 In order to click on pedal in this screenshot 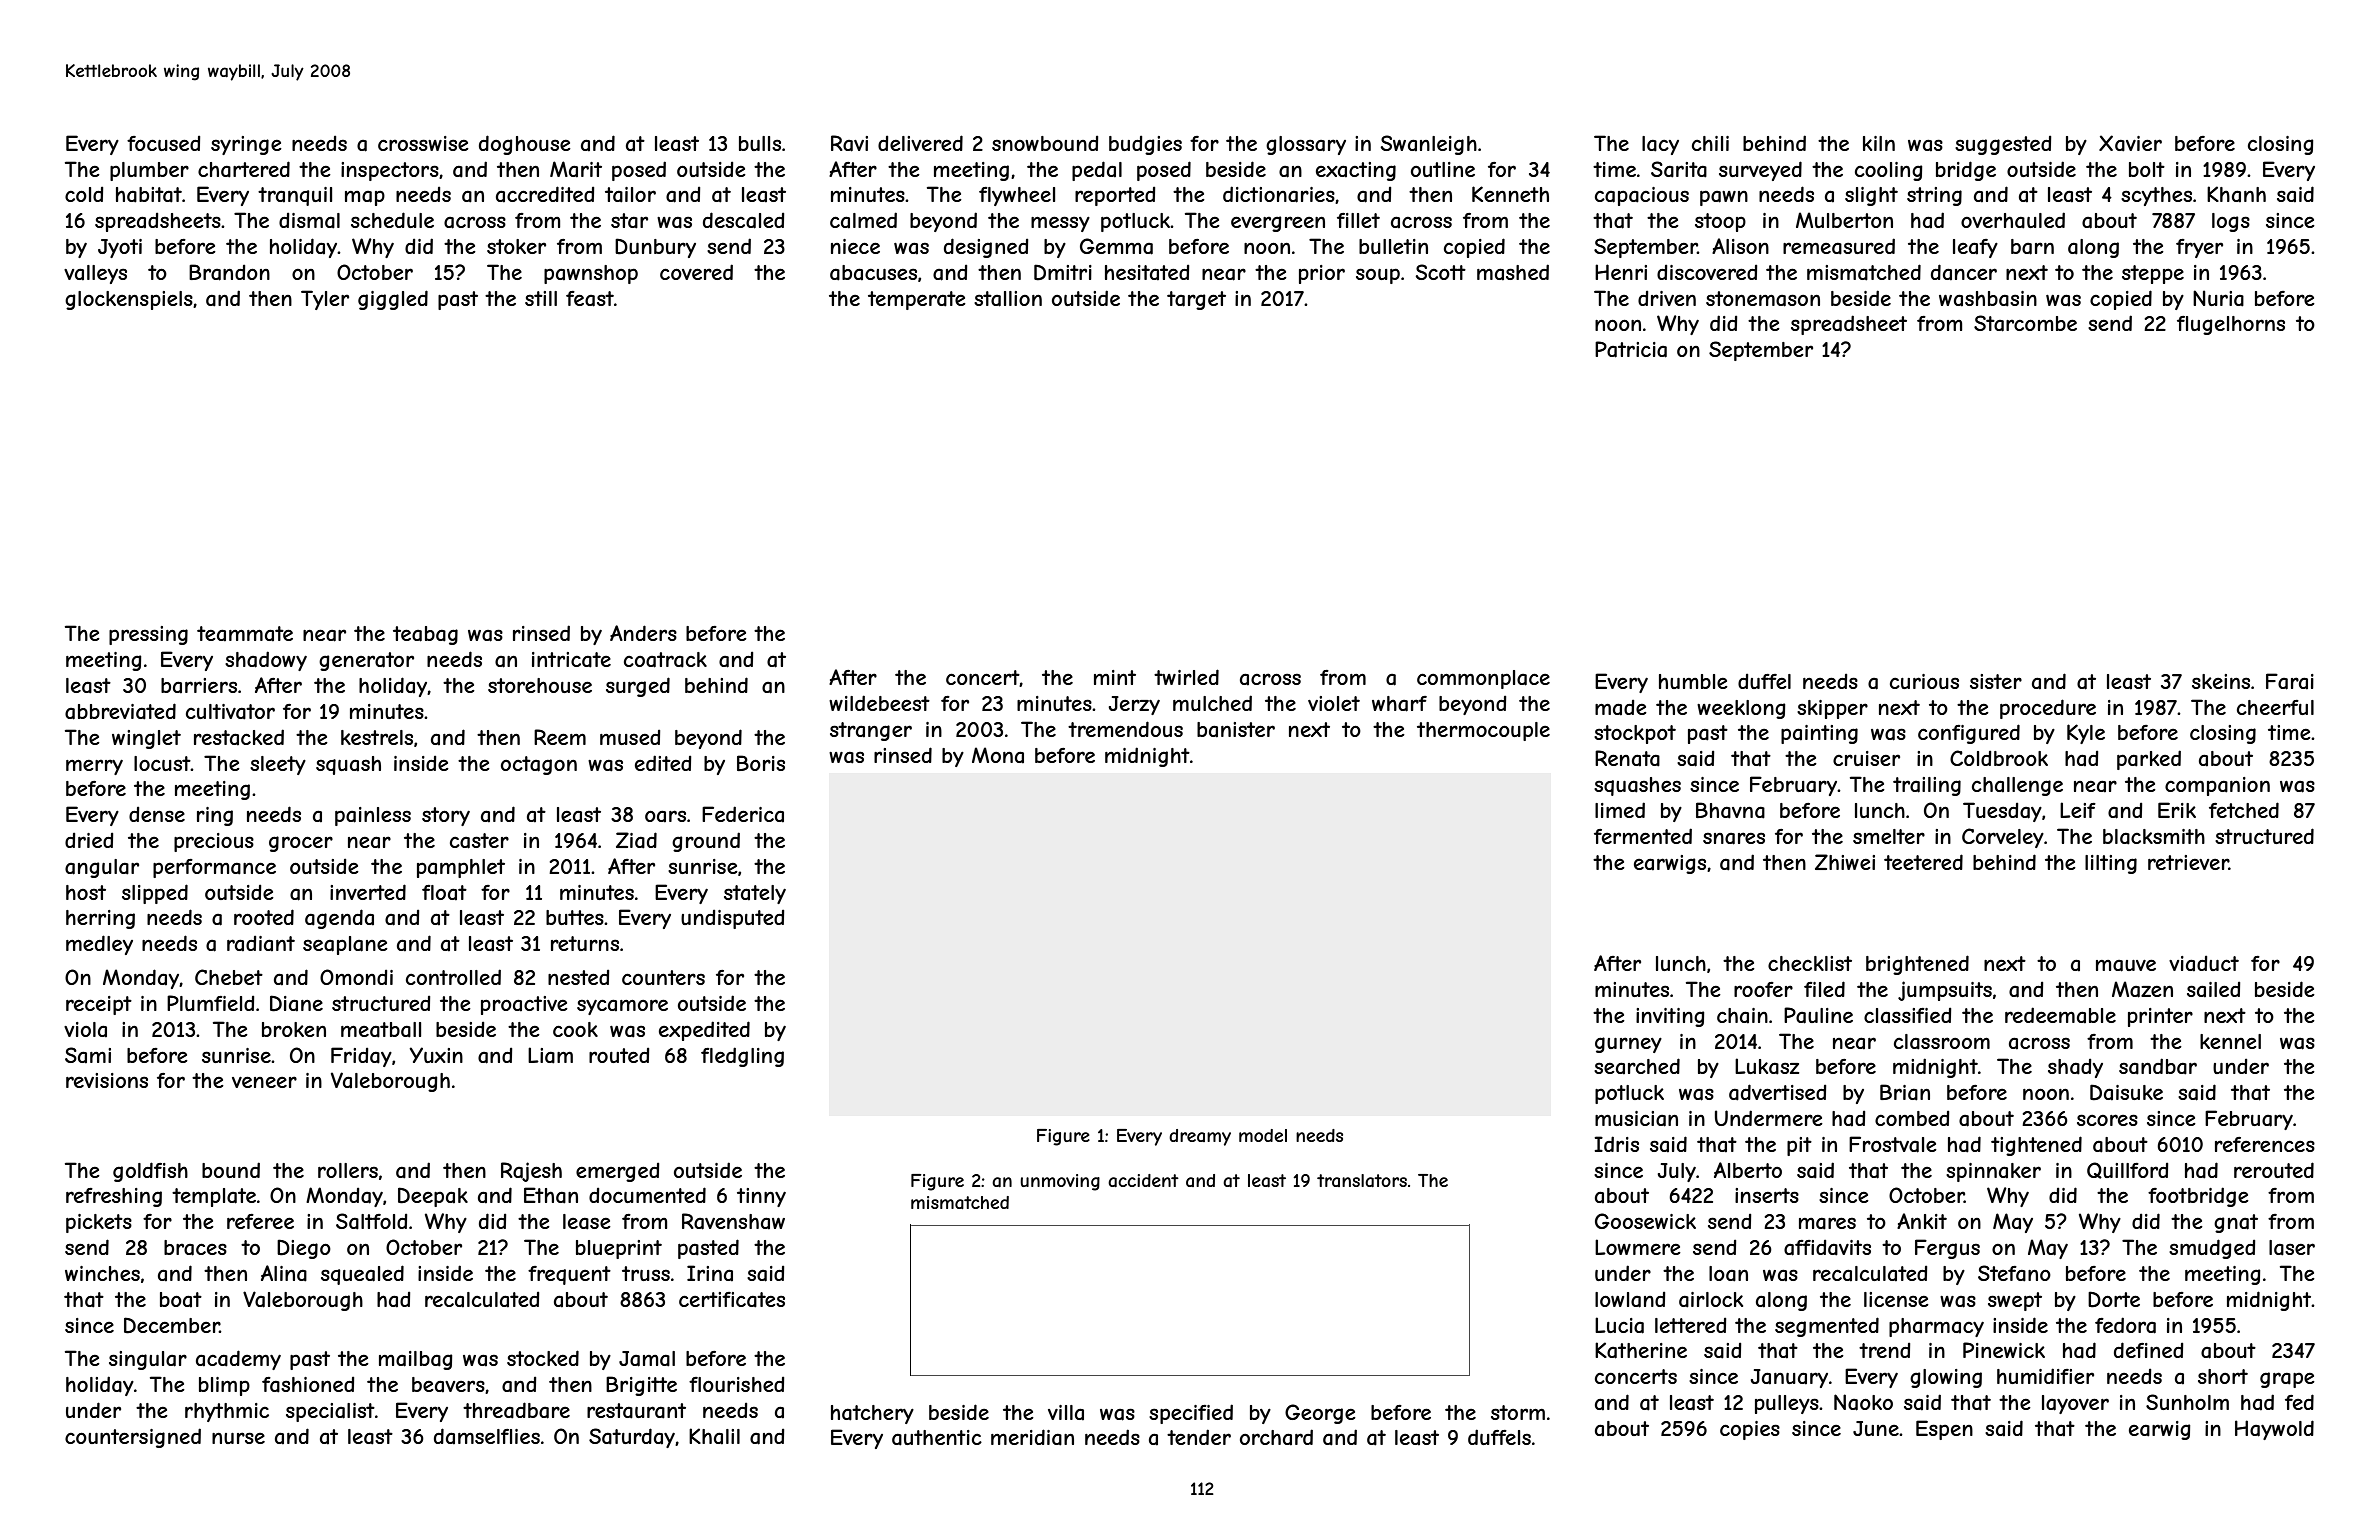, I will do `click(1097, 171)`.
